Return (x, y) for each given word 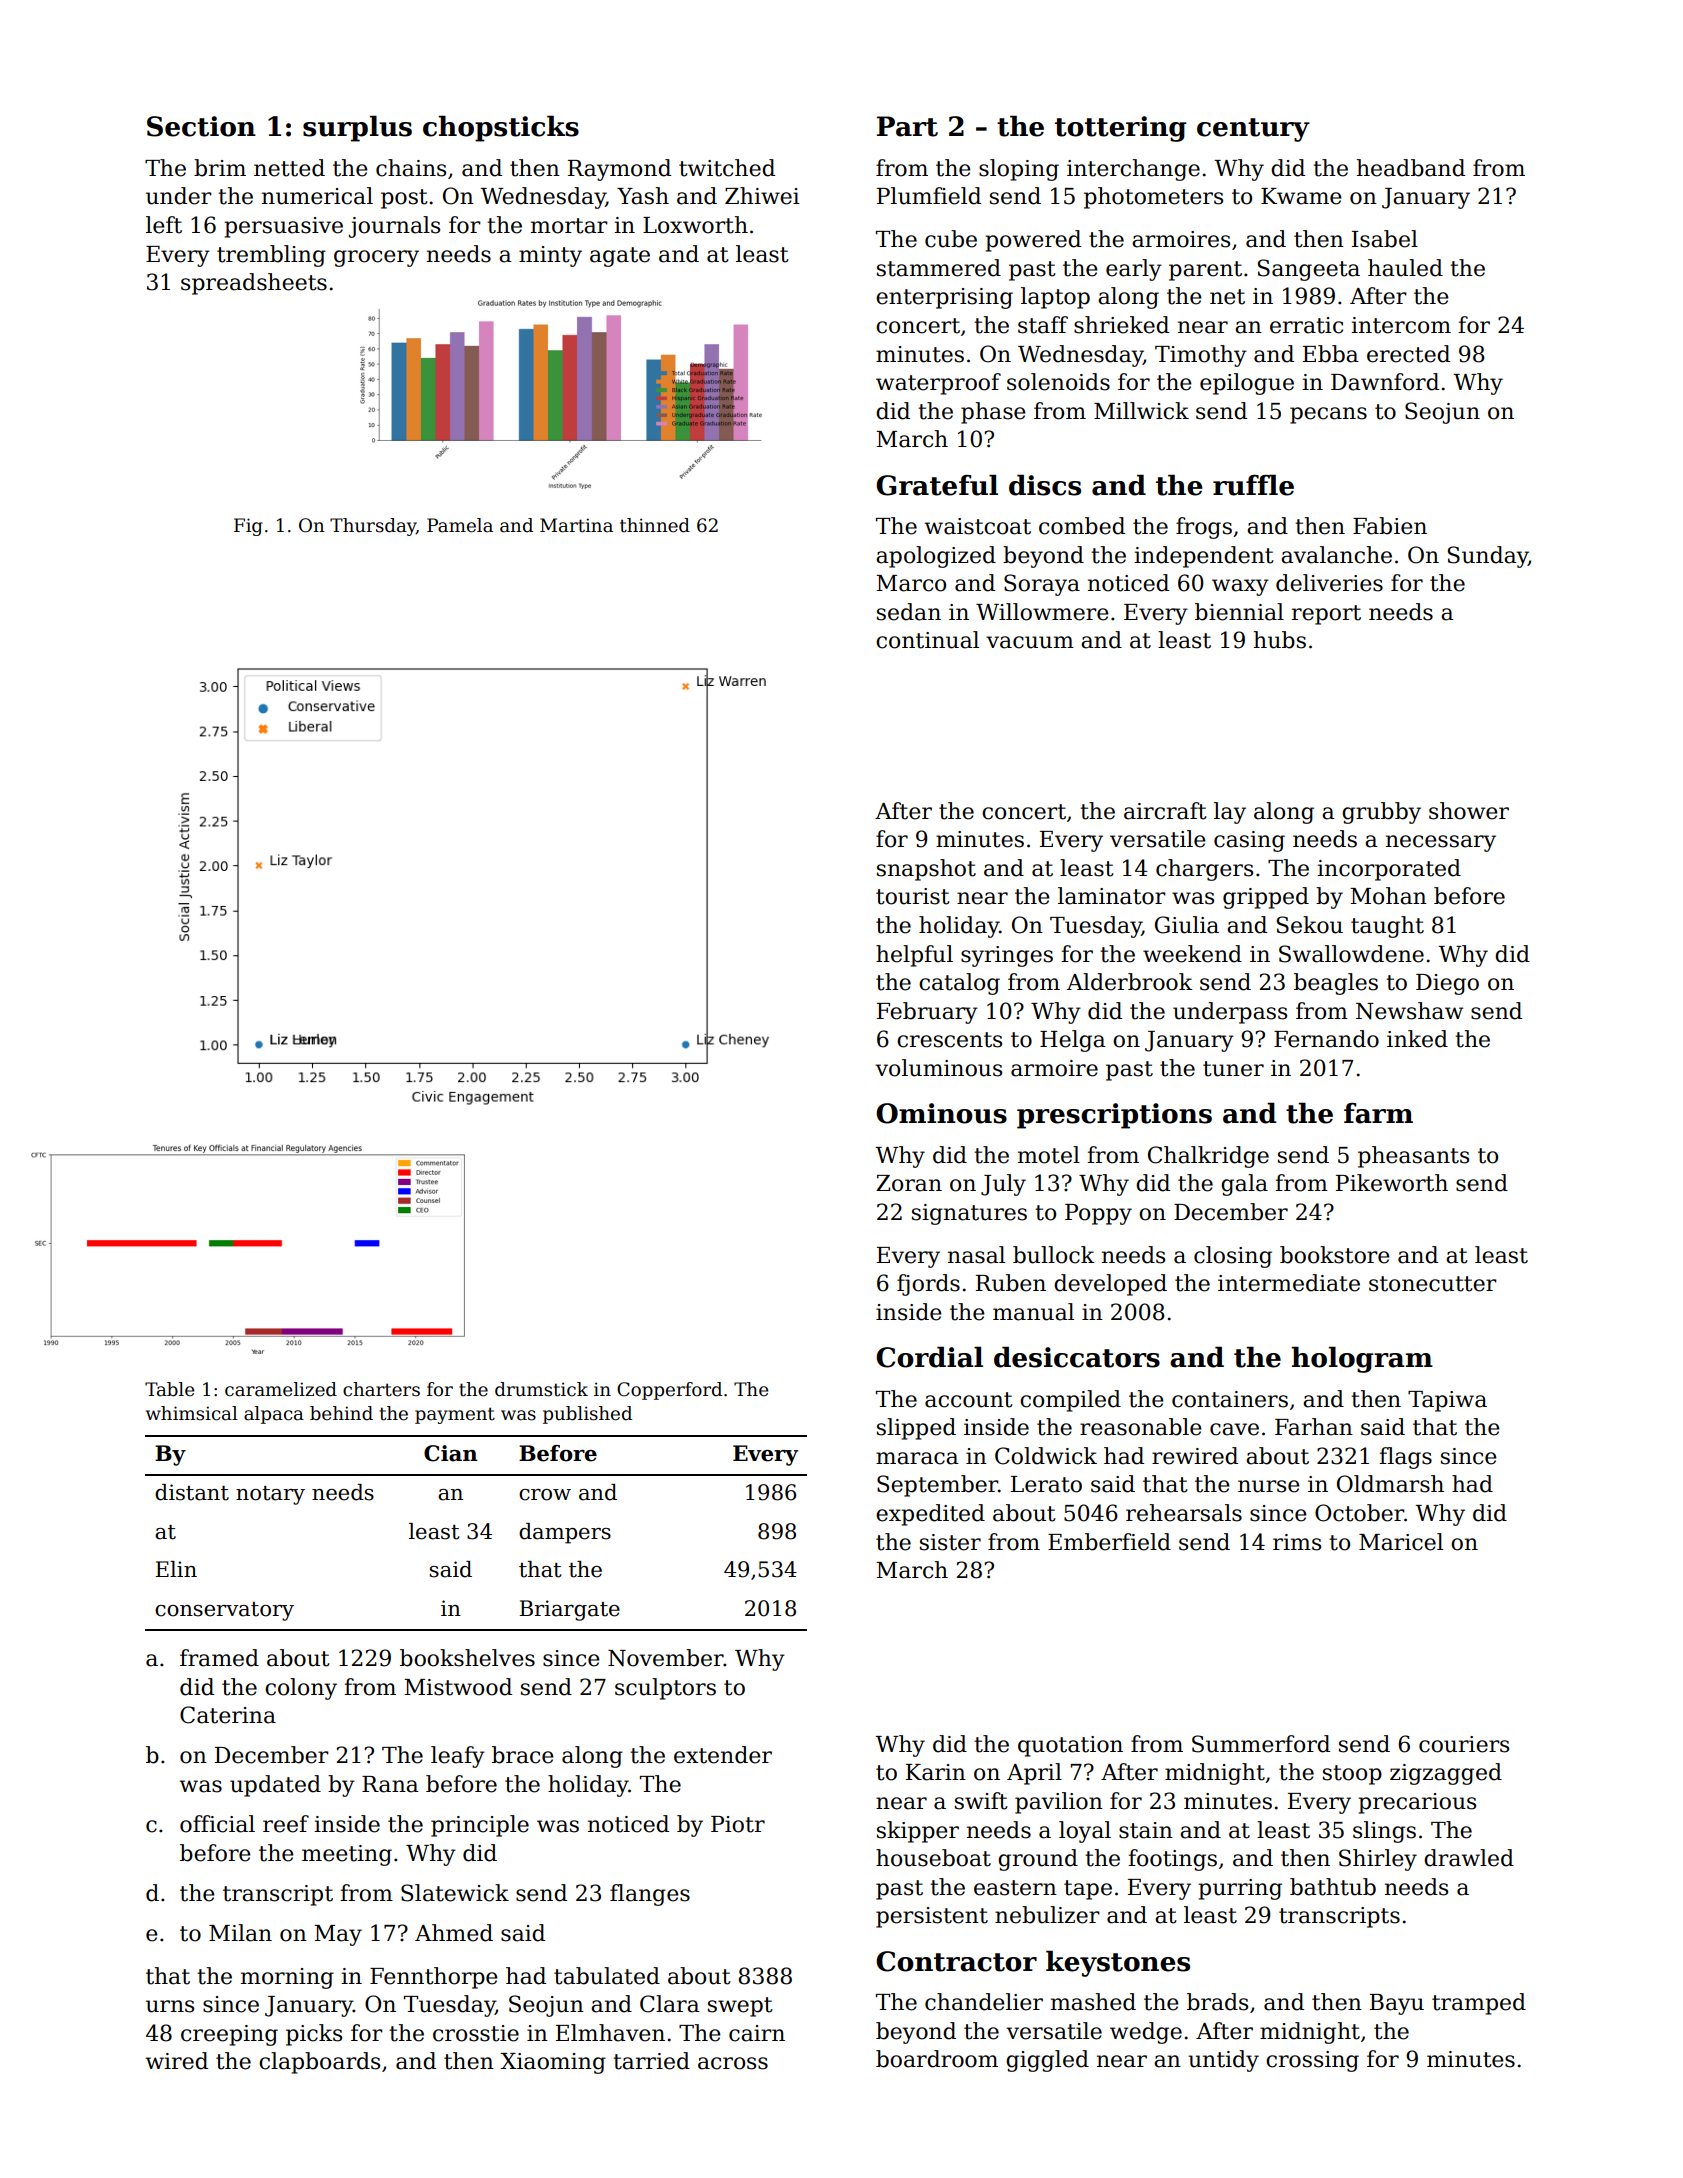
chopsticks (501, 128)
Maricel (1401, 1542)
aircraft (1165, 811)
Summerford (1261, 1744)
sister (950, 1542)
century (1253, 130)
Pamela (460, 525)
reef (286, 1824)
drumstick (541, 1389)
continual (927, 640)
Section (201, 126)
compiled (1070, 1401)
